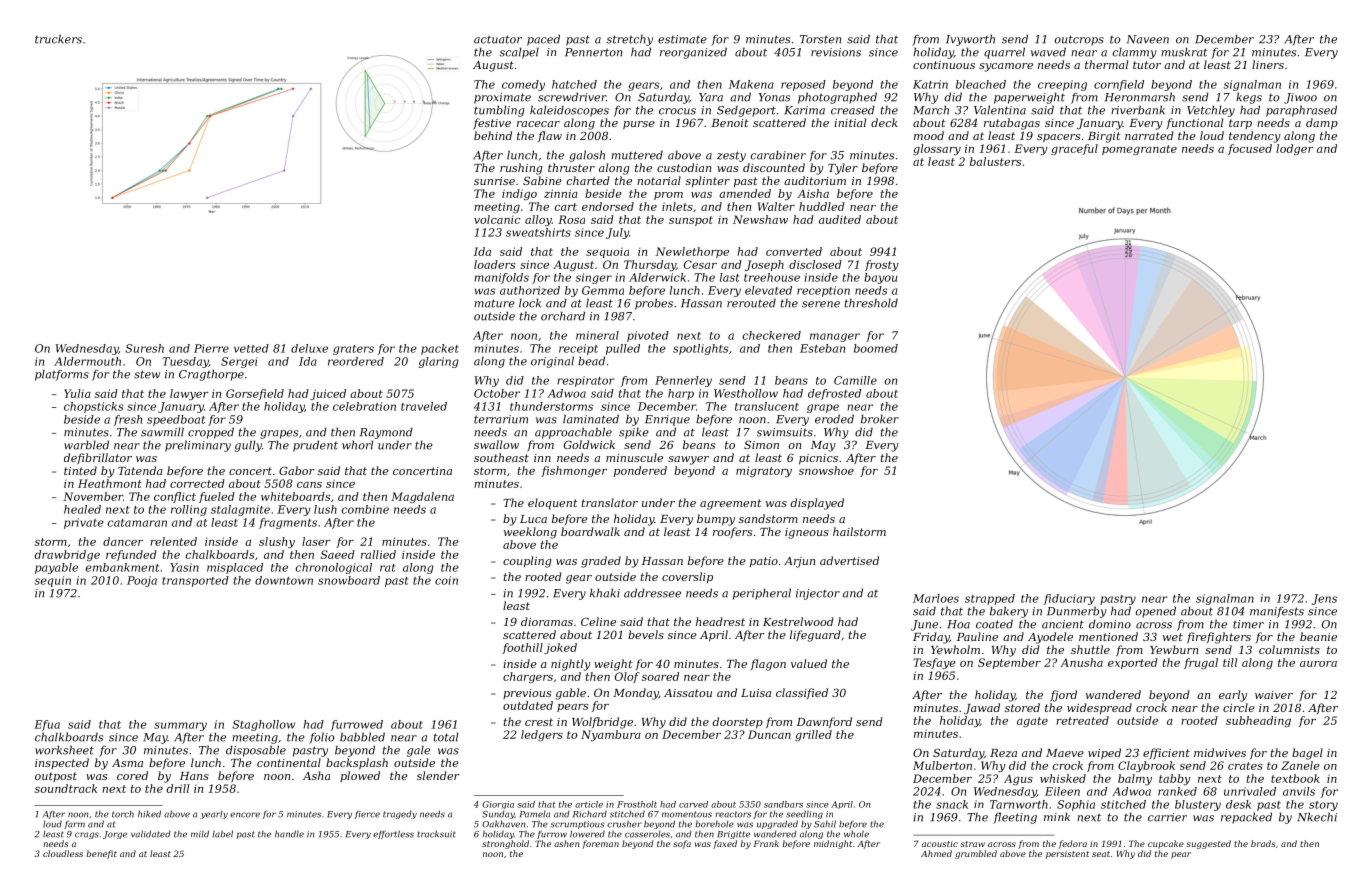  Describe the element at coordinates (646, 634) in the screenshot. I see `bevels` at that location.
